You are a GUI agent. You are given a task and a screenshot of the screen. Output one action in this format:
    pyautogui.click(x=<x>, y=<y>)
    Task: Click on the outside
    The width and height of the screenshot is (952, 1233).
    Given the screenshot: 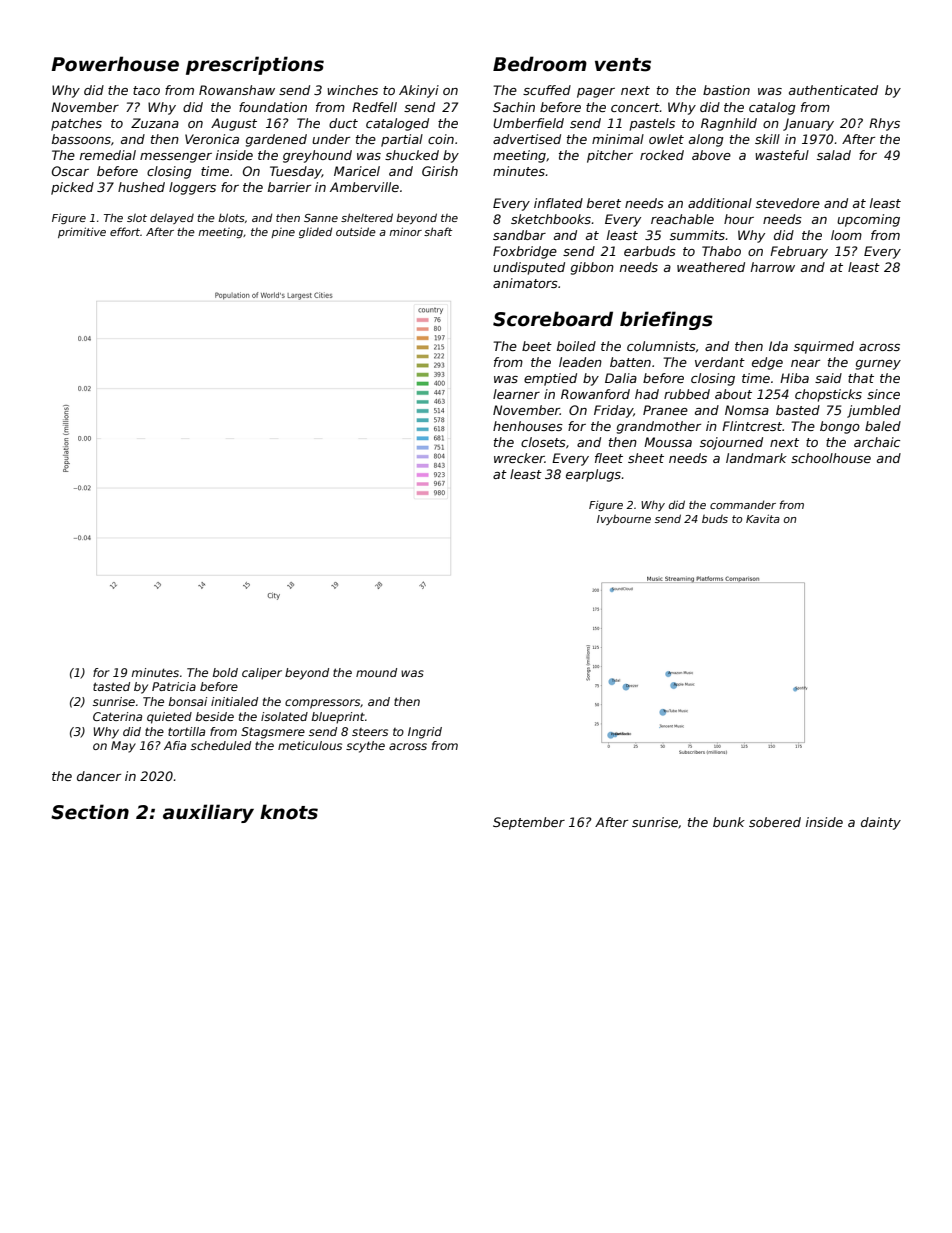 What is the action you would take?
    pyautogui.click(x=356, y=231)
